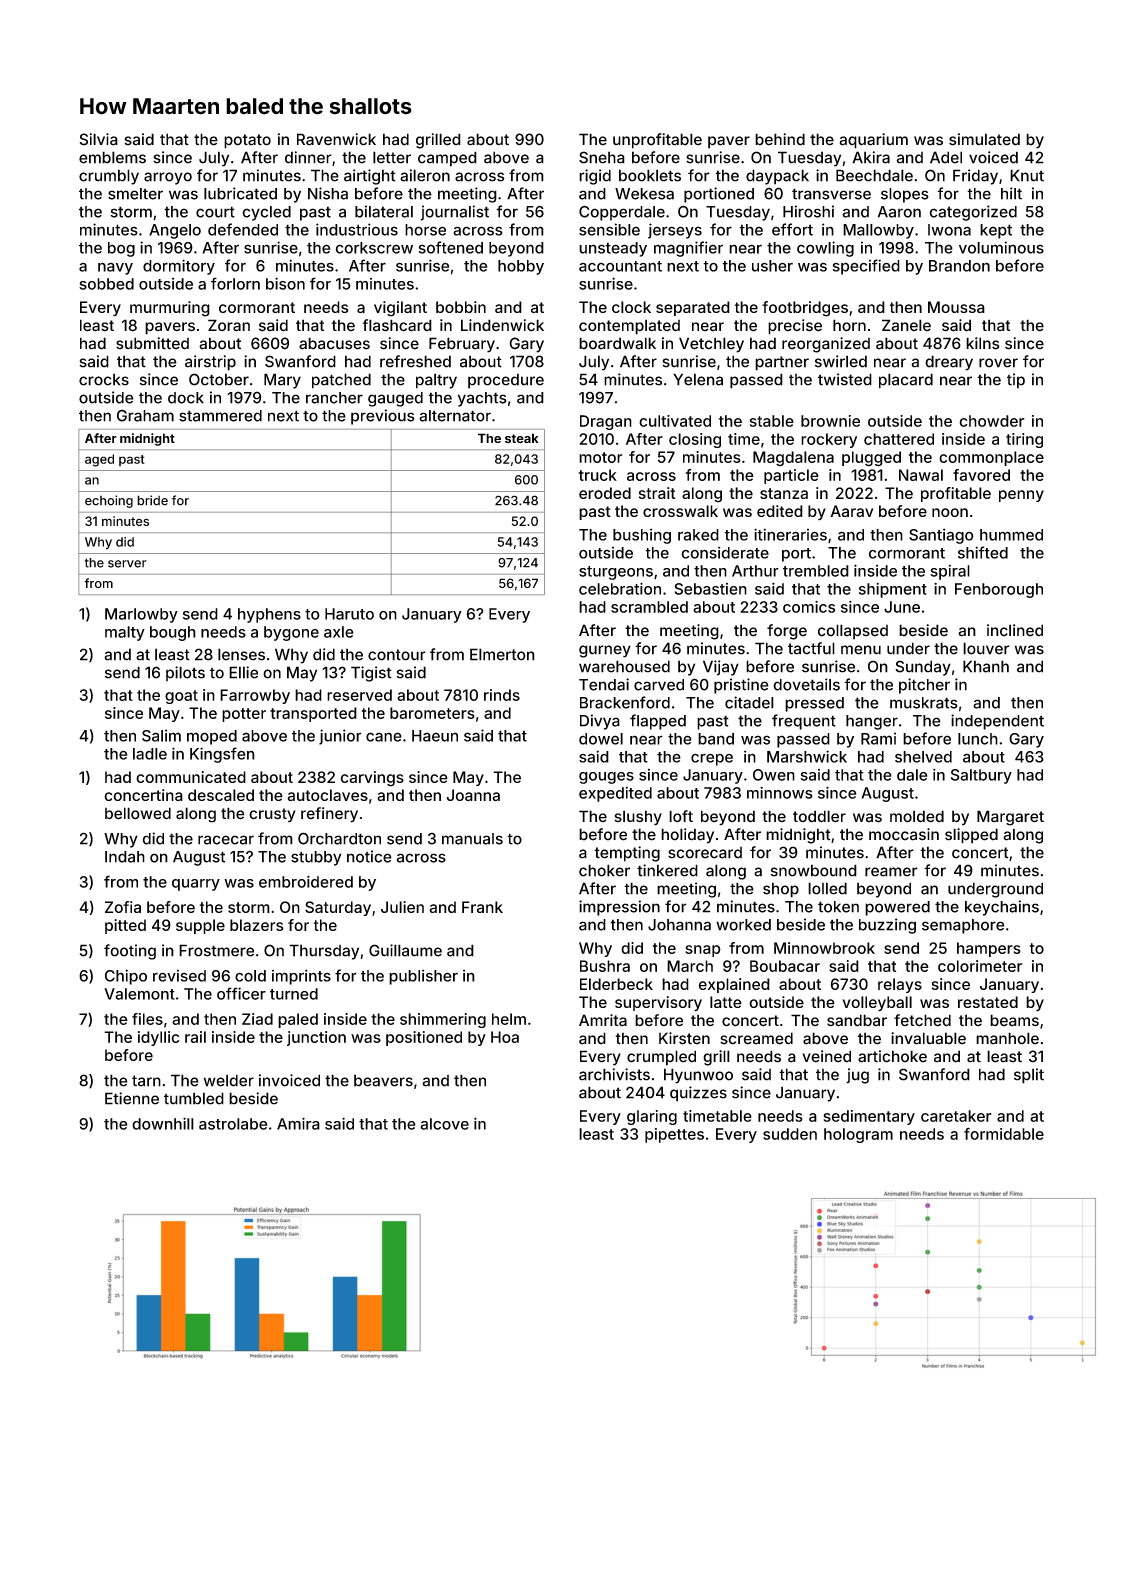 This page has height=1588, width=1123. What do you see at coordinates (873, 141) in the page?
I see `aquarium` at bounding box center [873, 141].
